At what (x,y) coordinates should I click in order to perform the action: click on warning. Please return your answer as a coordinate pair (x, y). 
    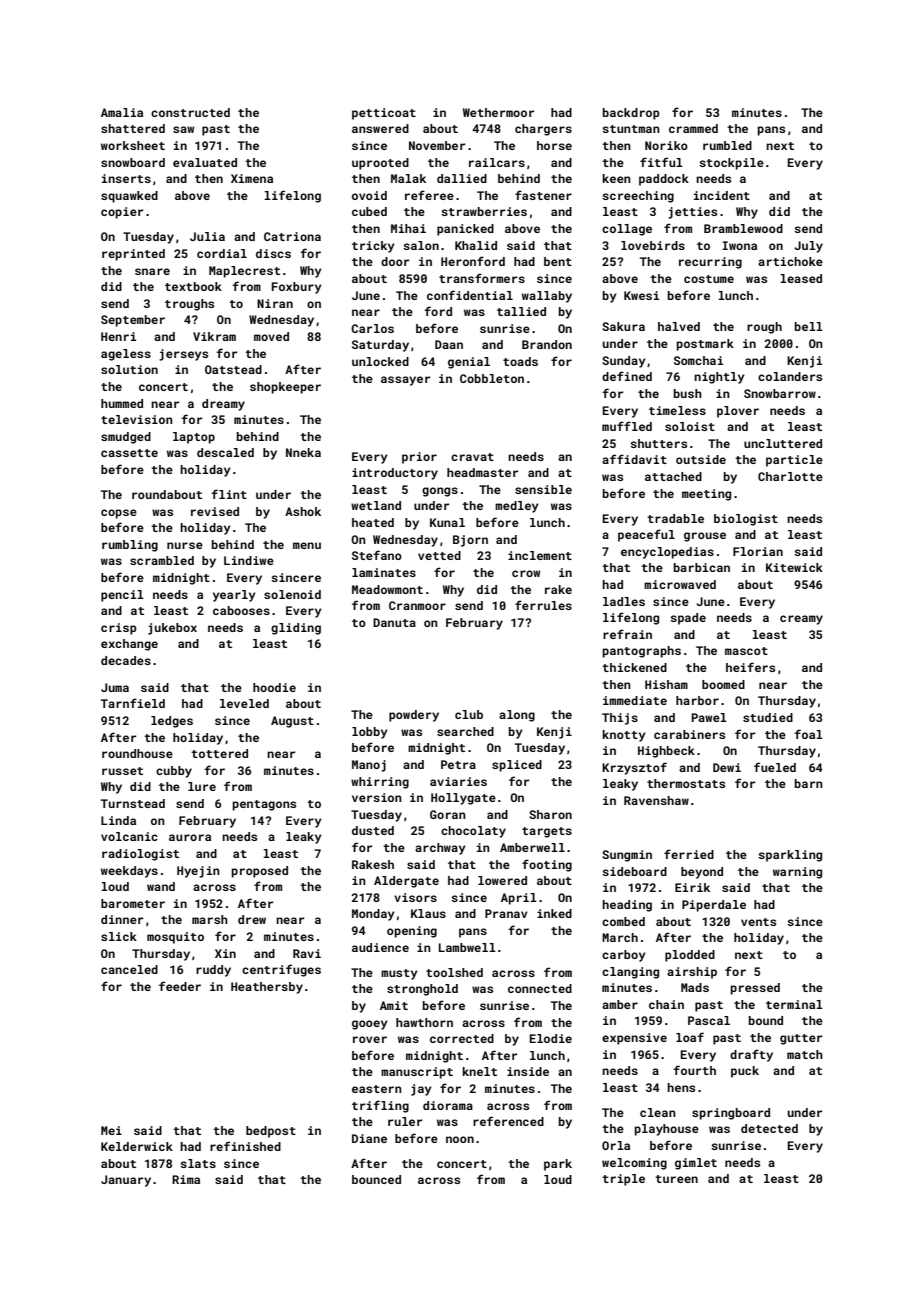
    Looking at the image, I should click on (797, 873).
